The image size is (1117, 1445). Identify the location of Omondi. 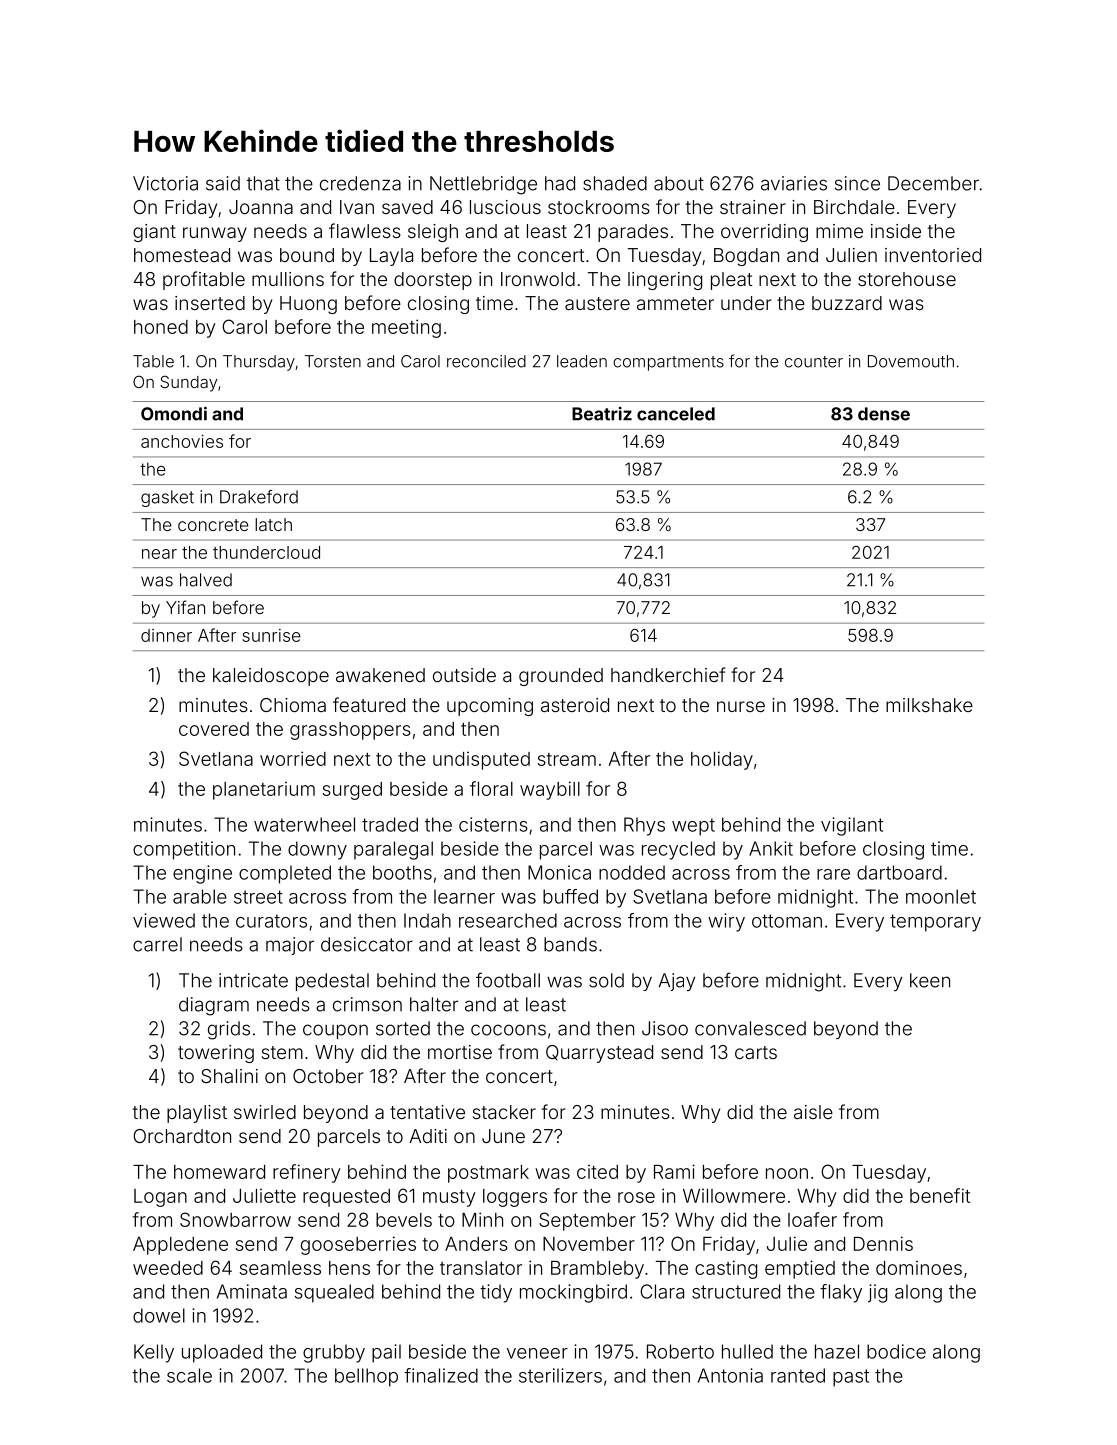
(174, 413).
